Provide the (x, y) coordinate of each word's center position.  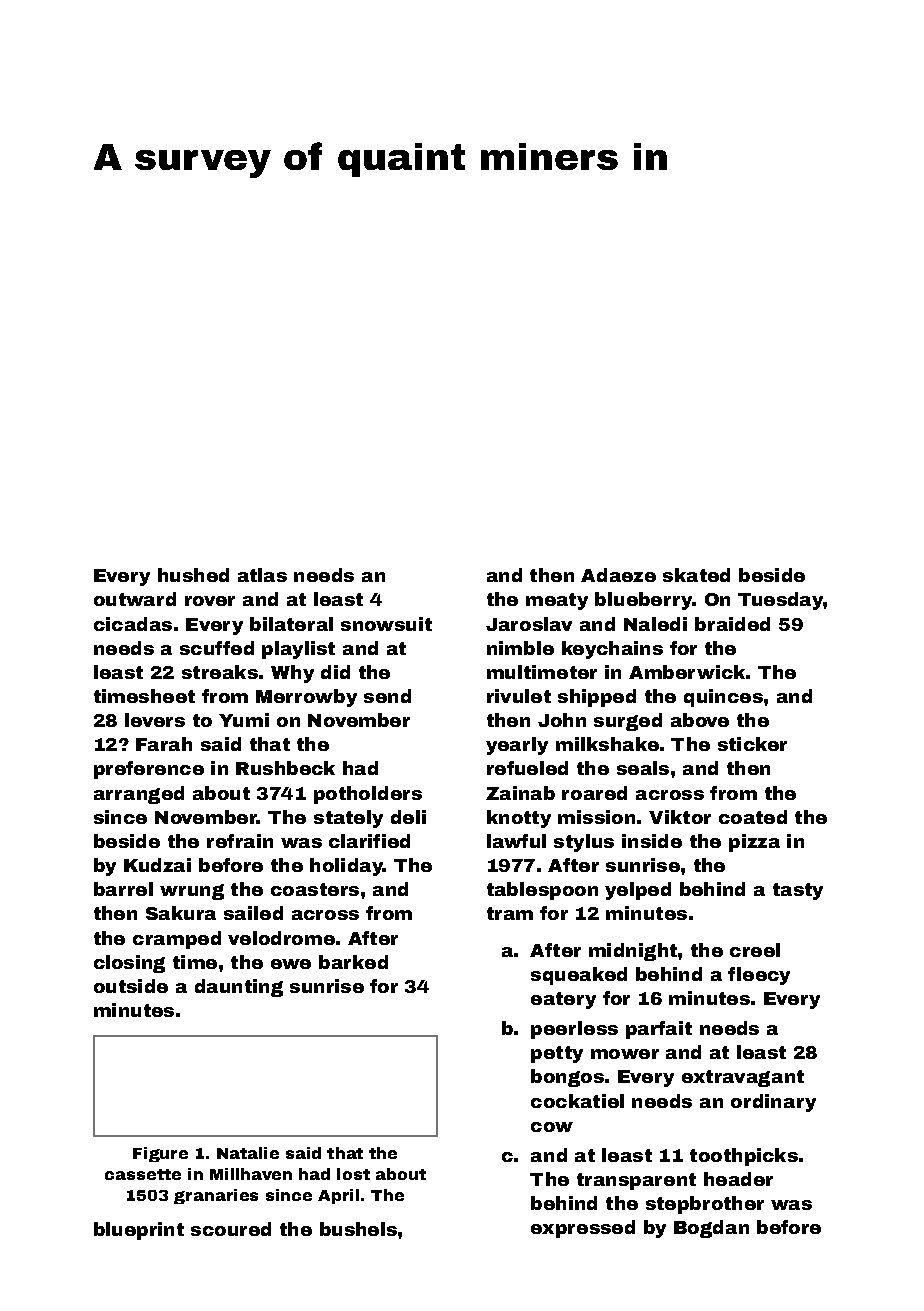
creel (755, 950)
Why (292, 674)
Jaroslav (529, 624)
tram (510, 913)
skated (696, 575)
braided (732, 624)
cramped (177, 940)
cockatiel (577, 1101)
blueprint (139, 1231)
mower (625, 1054)
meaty (557, 601)
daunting (239, 988)
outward (135, 599)
